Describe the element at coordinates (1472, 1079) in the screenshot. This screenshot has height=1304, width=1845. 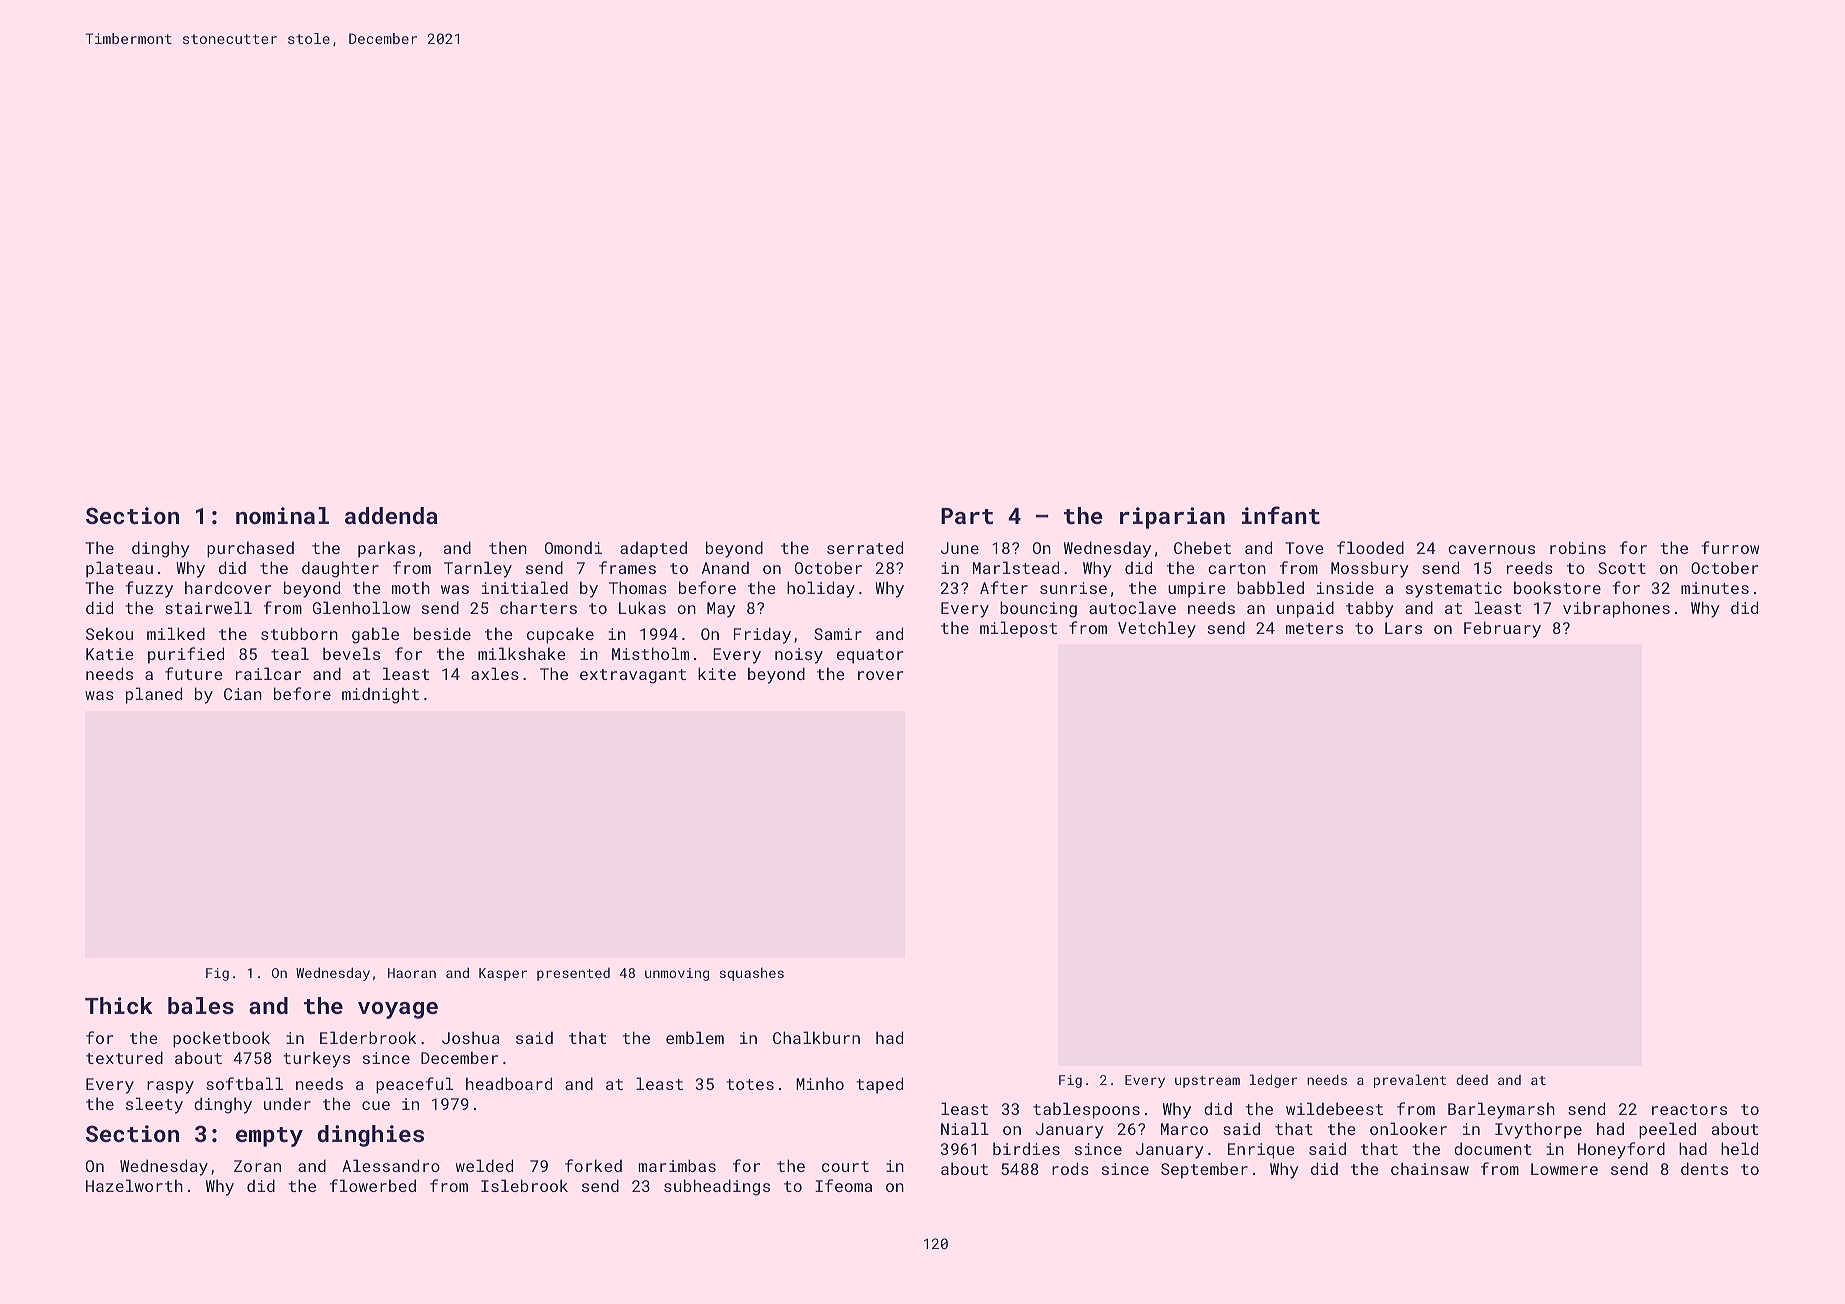
I see `deed` at that location.
